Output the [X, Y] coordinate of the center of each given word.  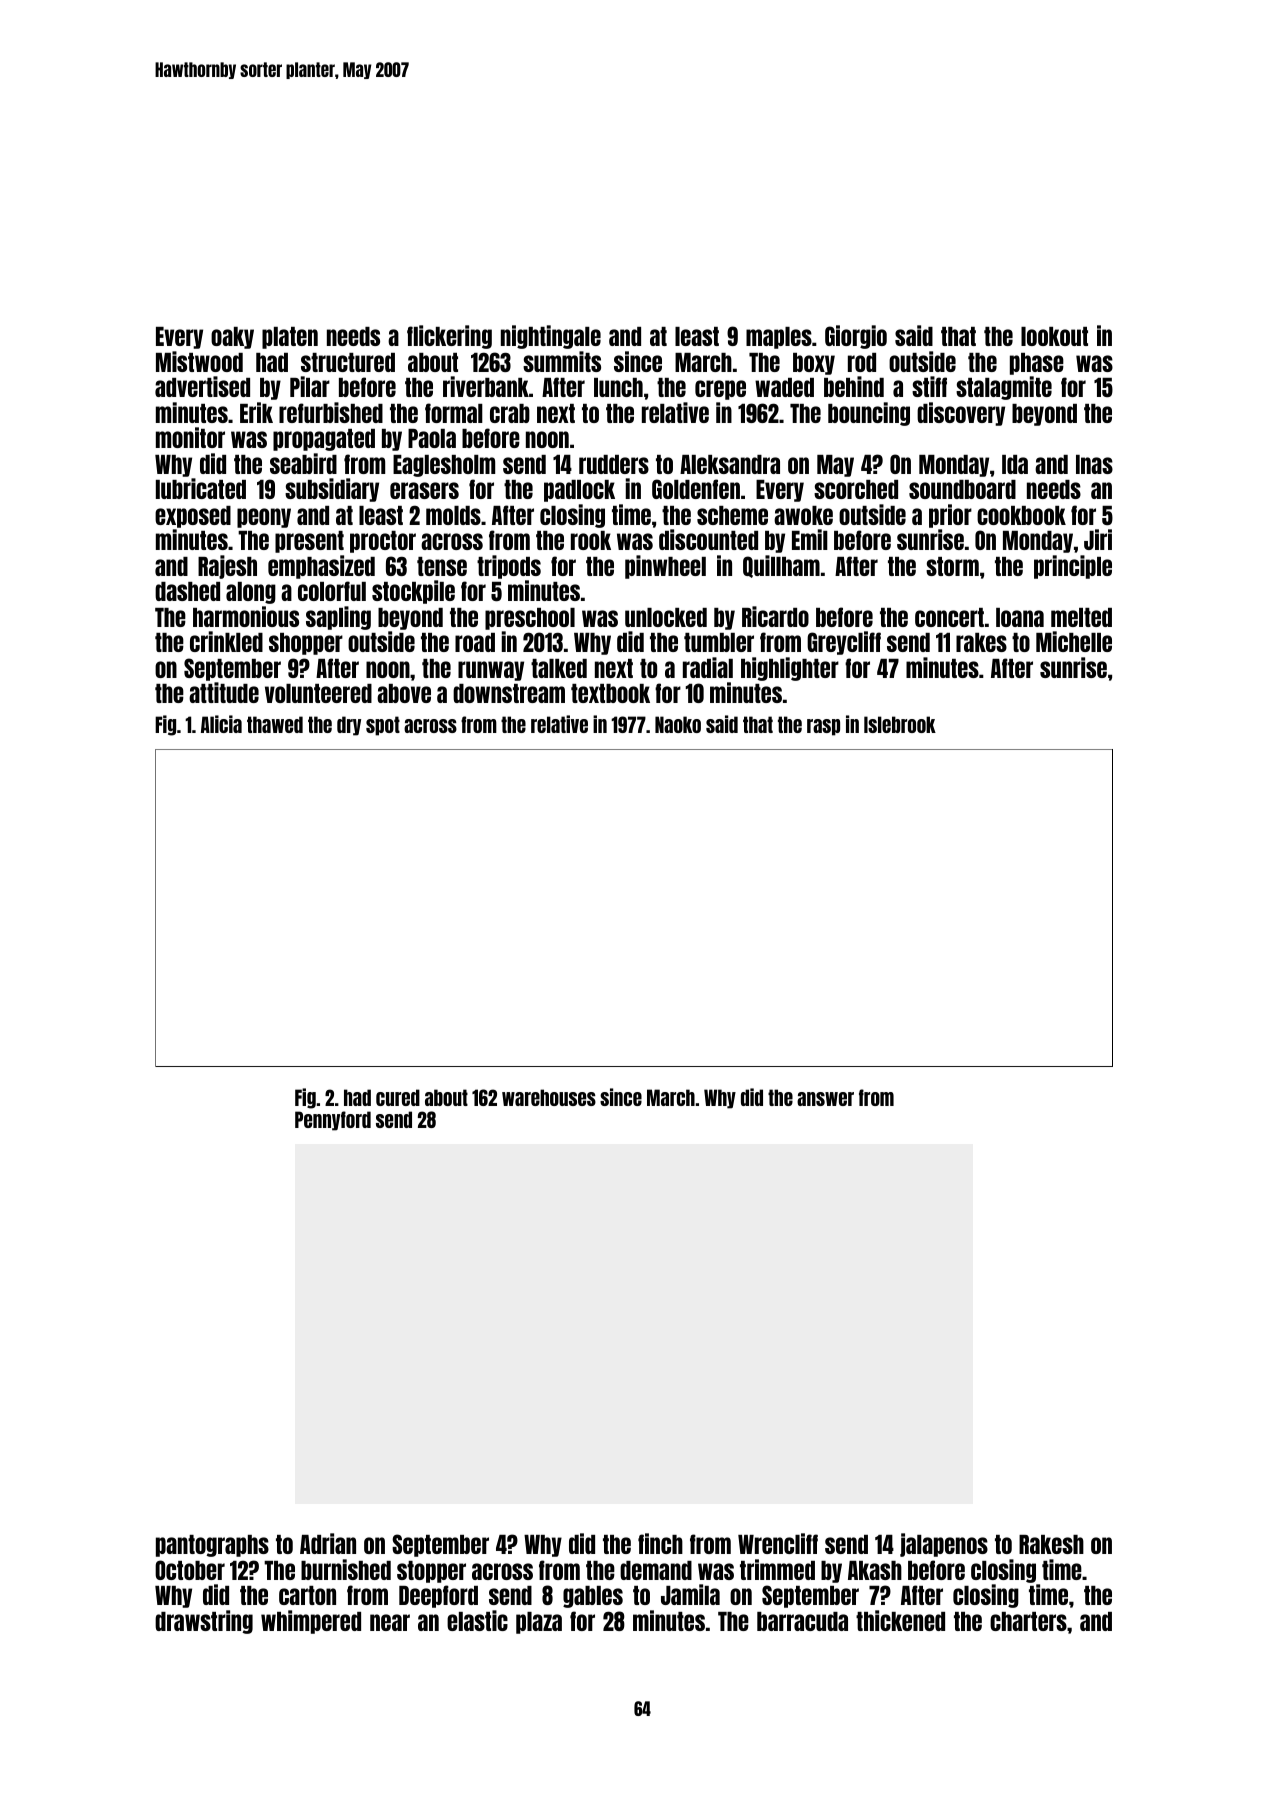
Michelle [1074, 641]
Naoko [678, 724]
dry [349, 726]
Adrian [328, 1543]
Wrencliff [778, 1543]
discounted [708, 539]
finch [660, 1543]
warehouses [549, 1097]
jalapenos [944, 1545]
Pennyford [333, 1121]
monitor [190, 437]
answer [825, 1099]
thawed [275, 724]
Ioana [1020, 617]
